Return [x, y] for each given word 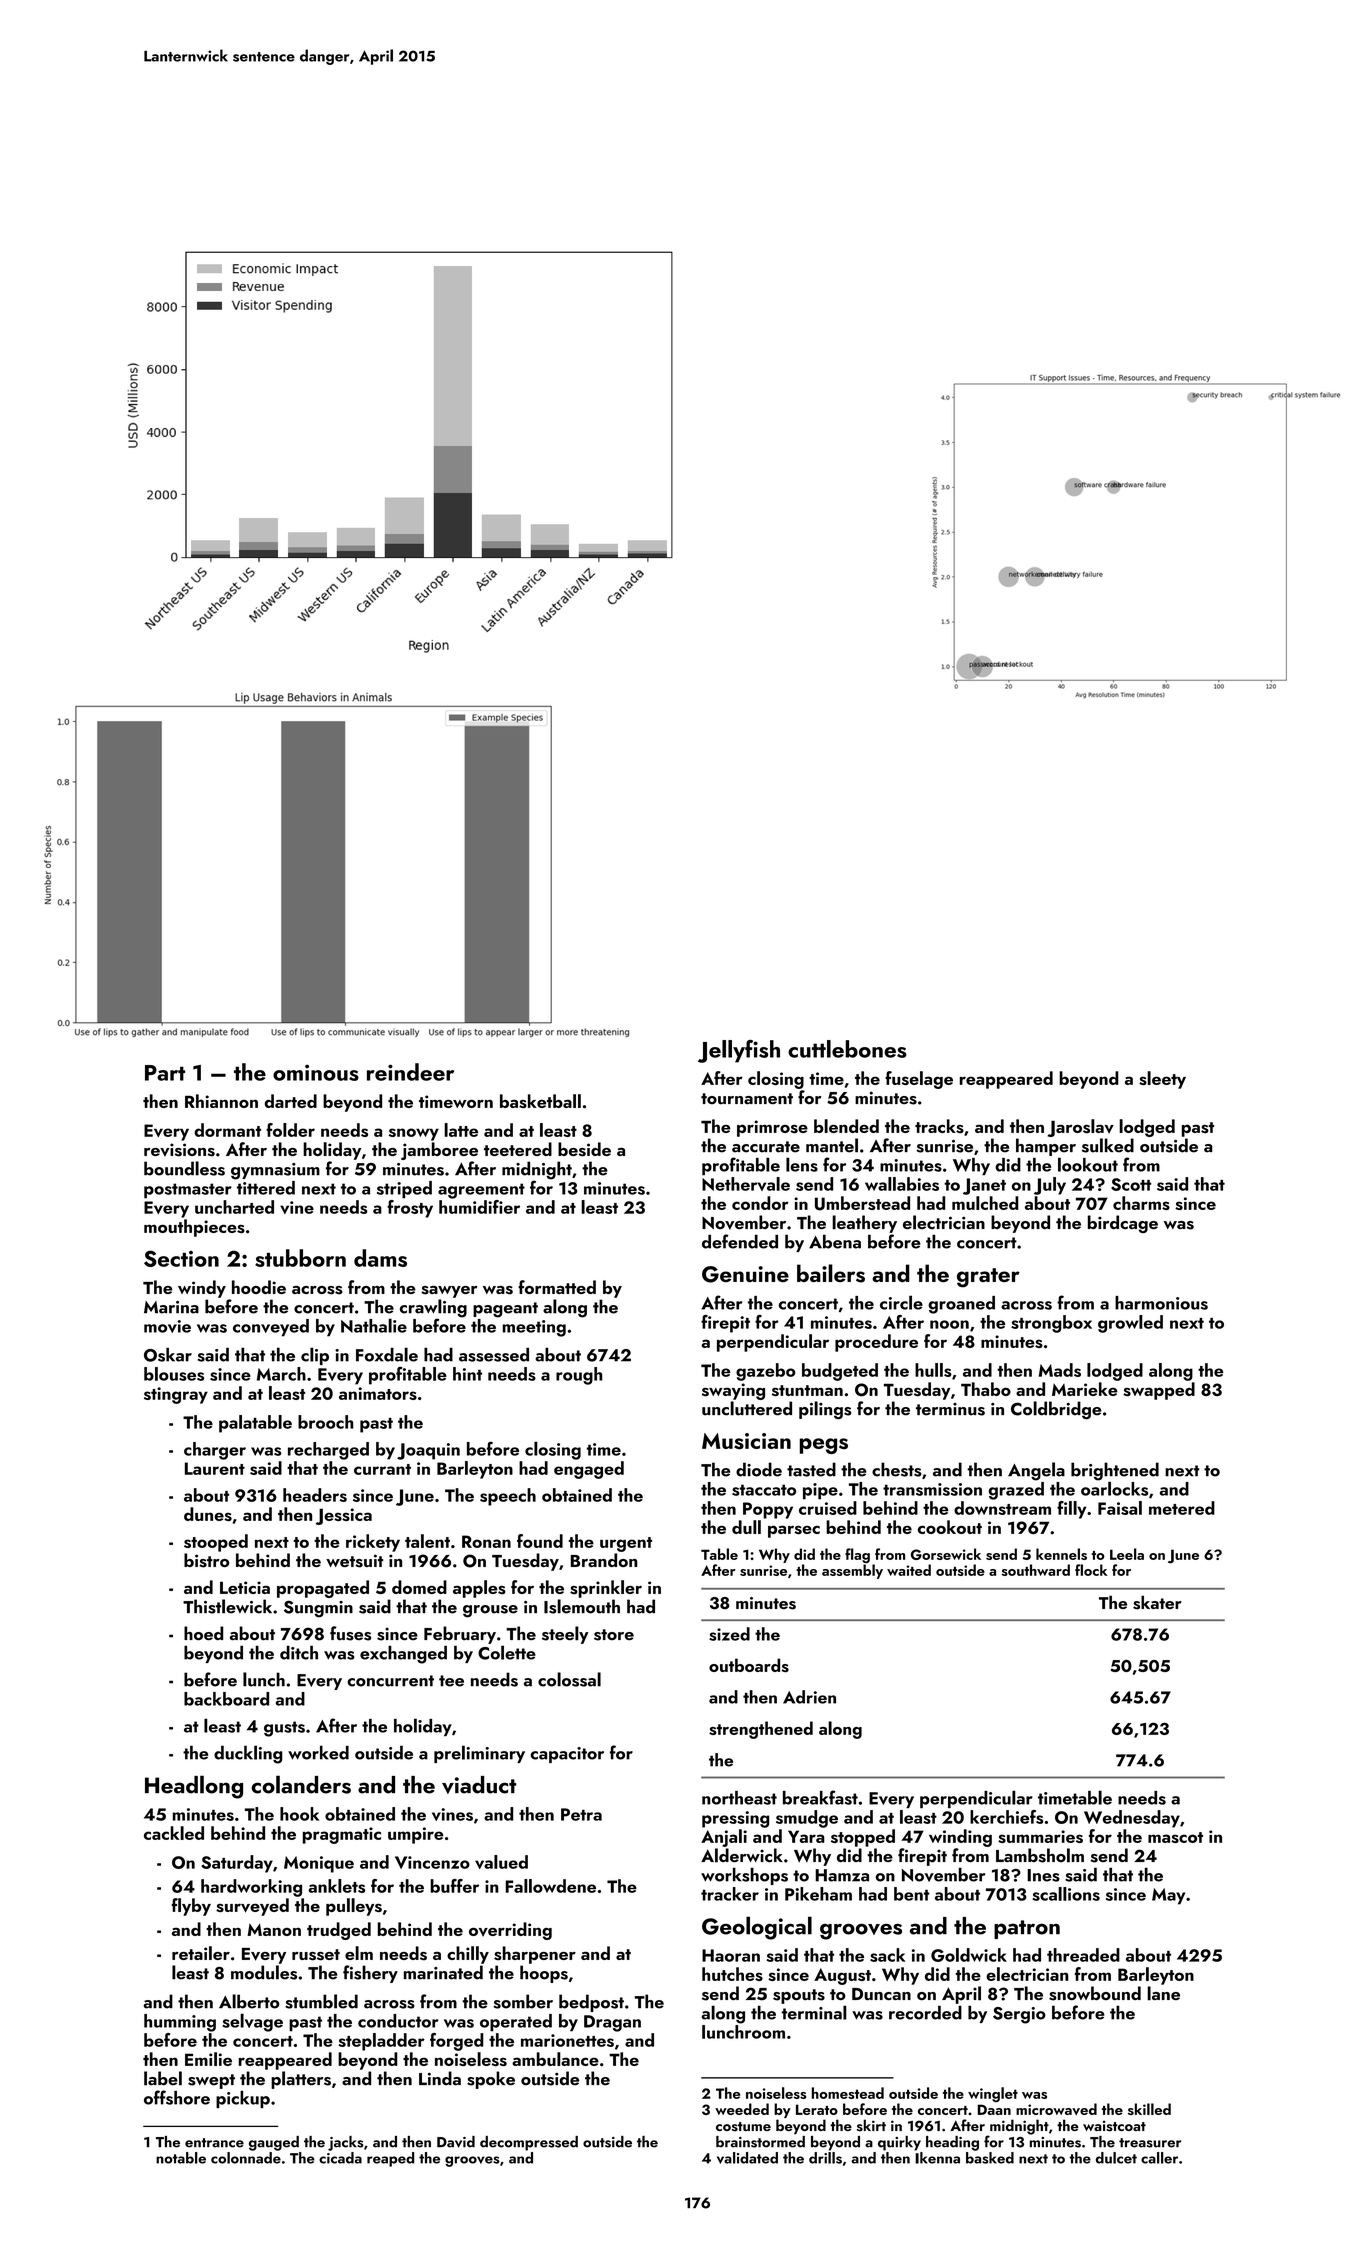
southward [1036, 1570]
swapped [1159, 1391]
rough [579, 1376]
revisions [179, 1150]
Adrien [809, 1697]
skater [1157, 1602]
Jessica [344, 1516]
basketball [540, 1101]
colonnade [246, 2158]
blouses [174, 1374]
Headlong [194, 1787]
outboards [749, 1665]
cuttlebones [847, 1049]
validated [747, 2158]
